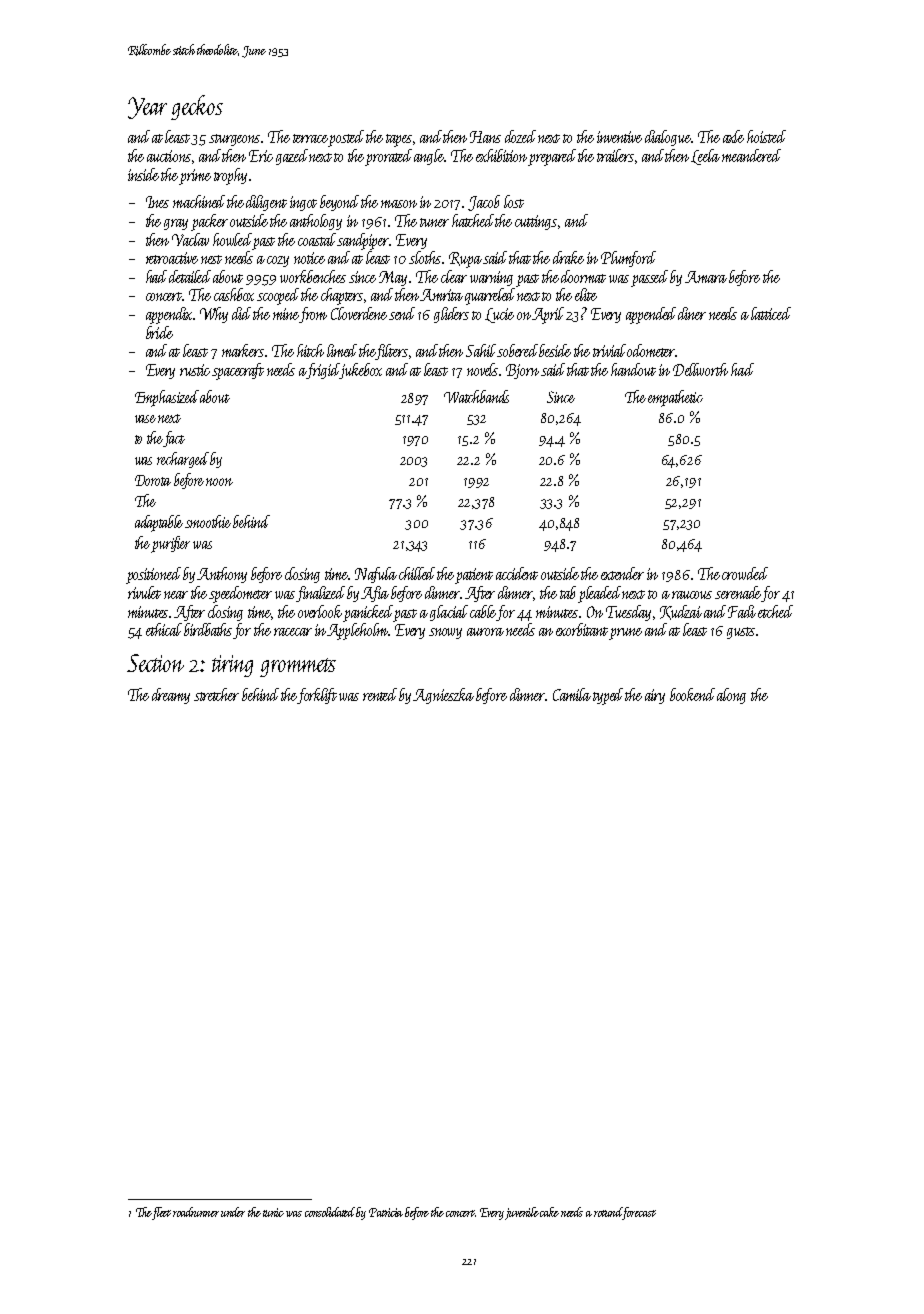  I want to click on cuttings, so click(536, 222).
